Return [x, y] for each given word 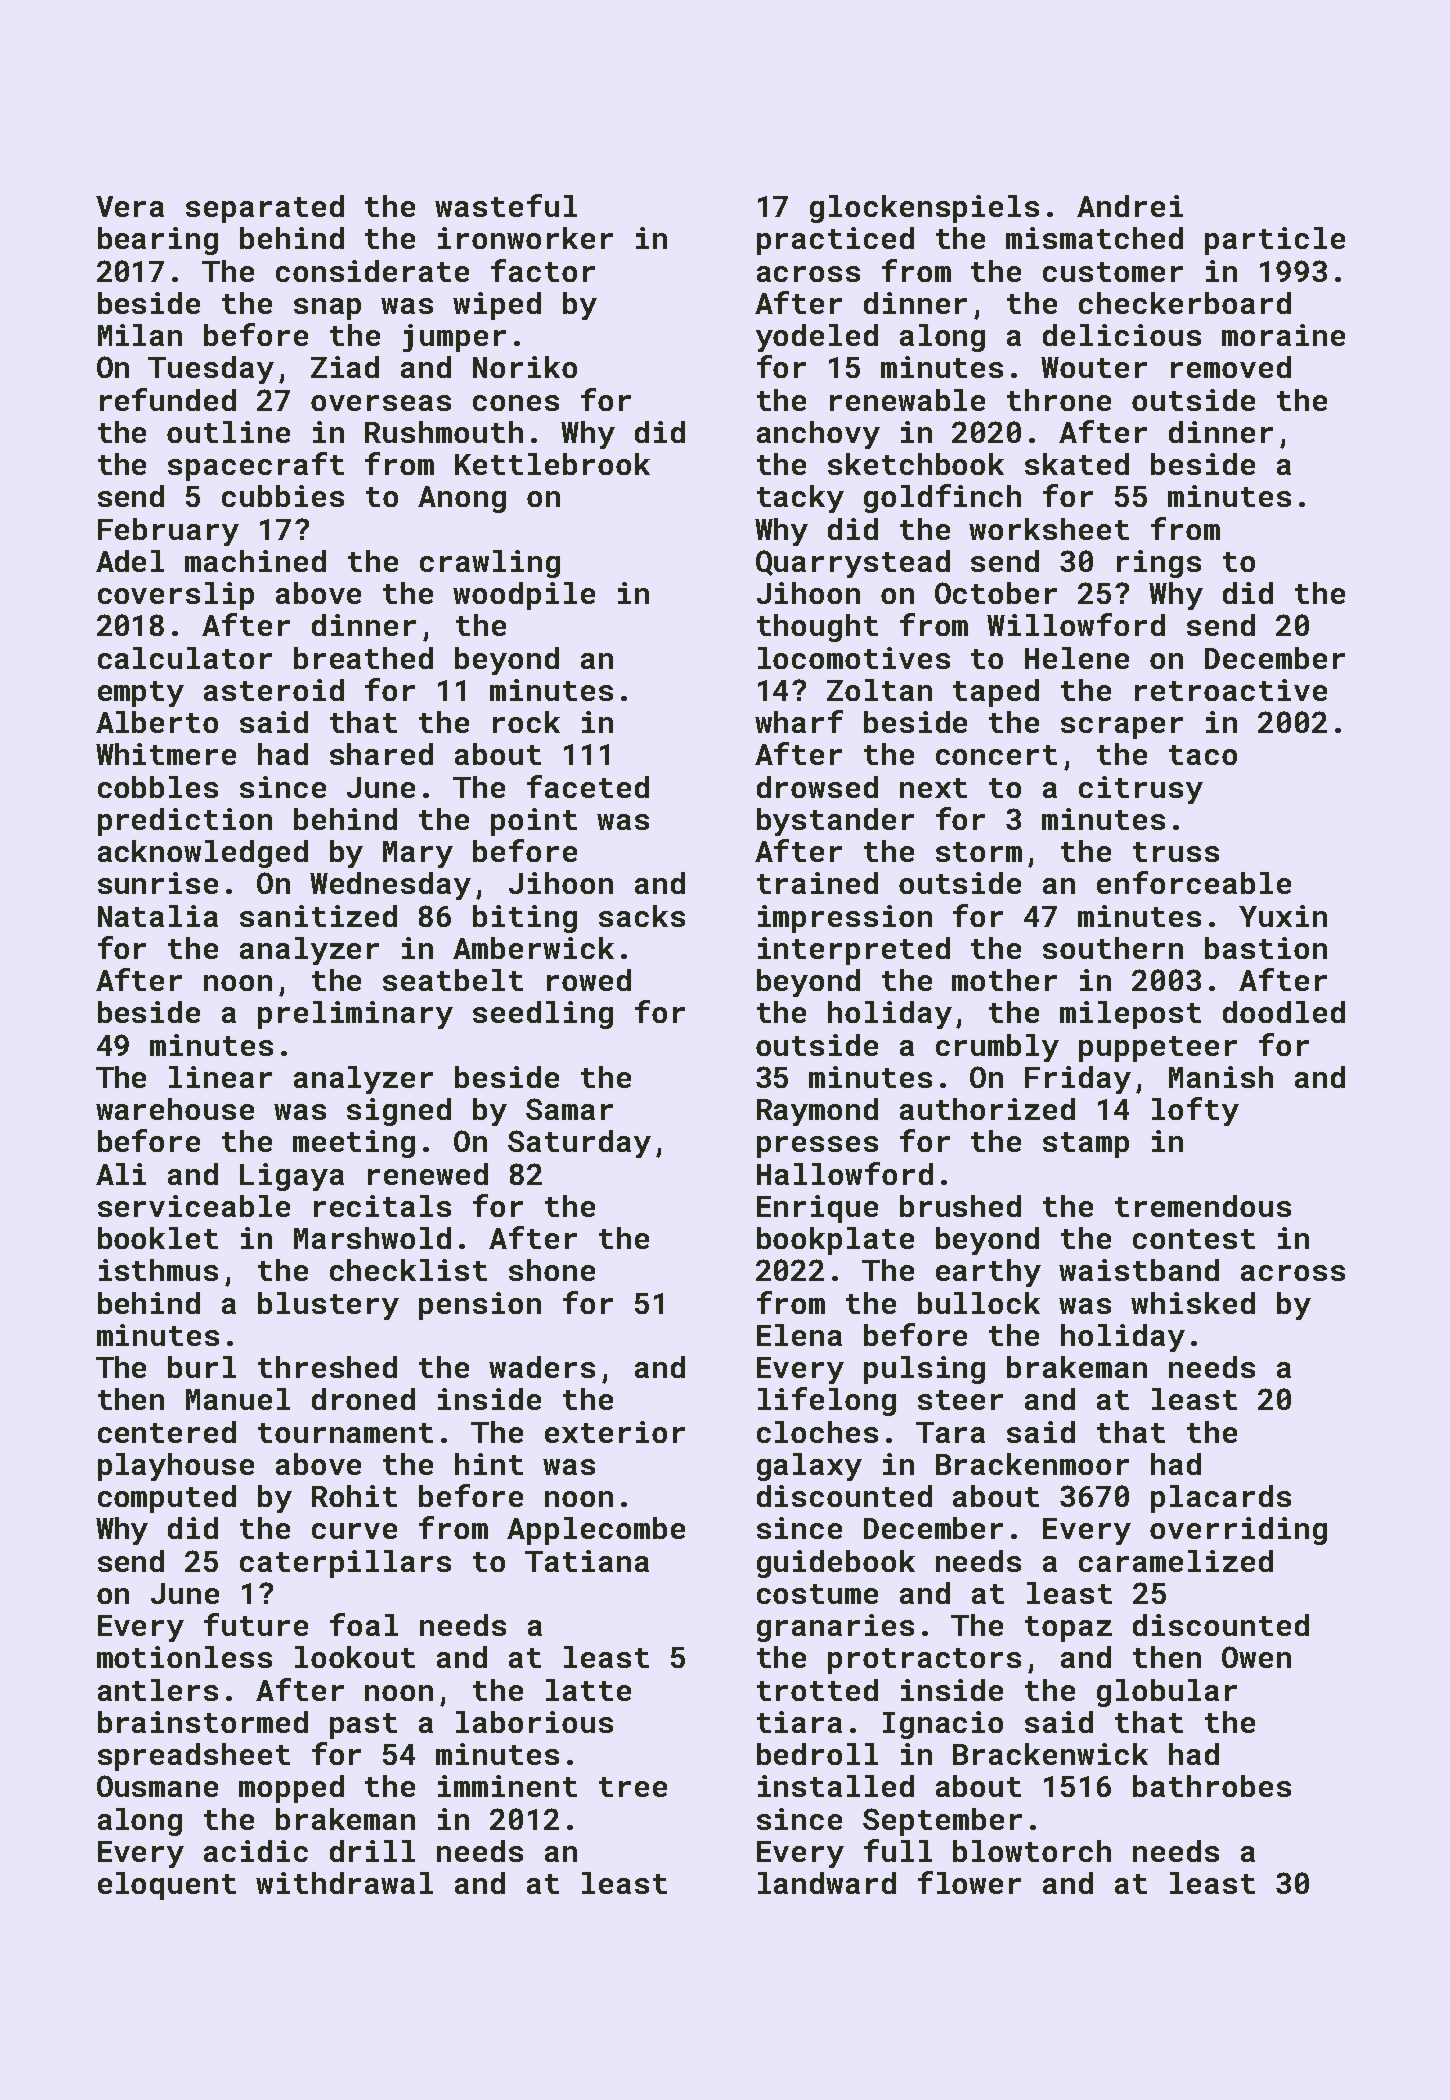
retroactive [1231, 690]
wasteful [506, 205]
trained [817, 883]
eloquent [167, 1886]
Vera [130, 206]
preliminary [355, 1015]
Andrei [1130, 206]
